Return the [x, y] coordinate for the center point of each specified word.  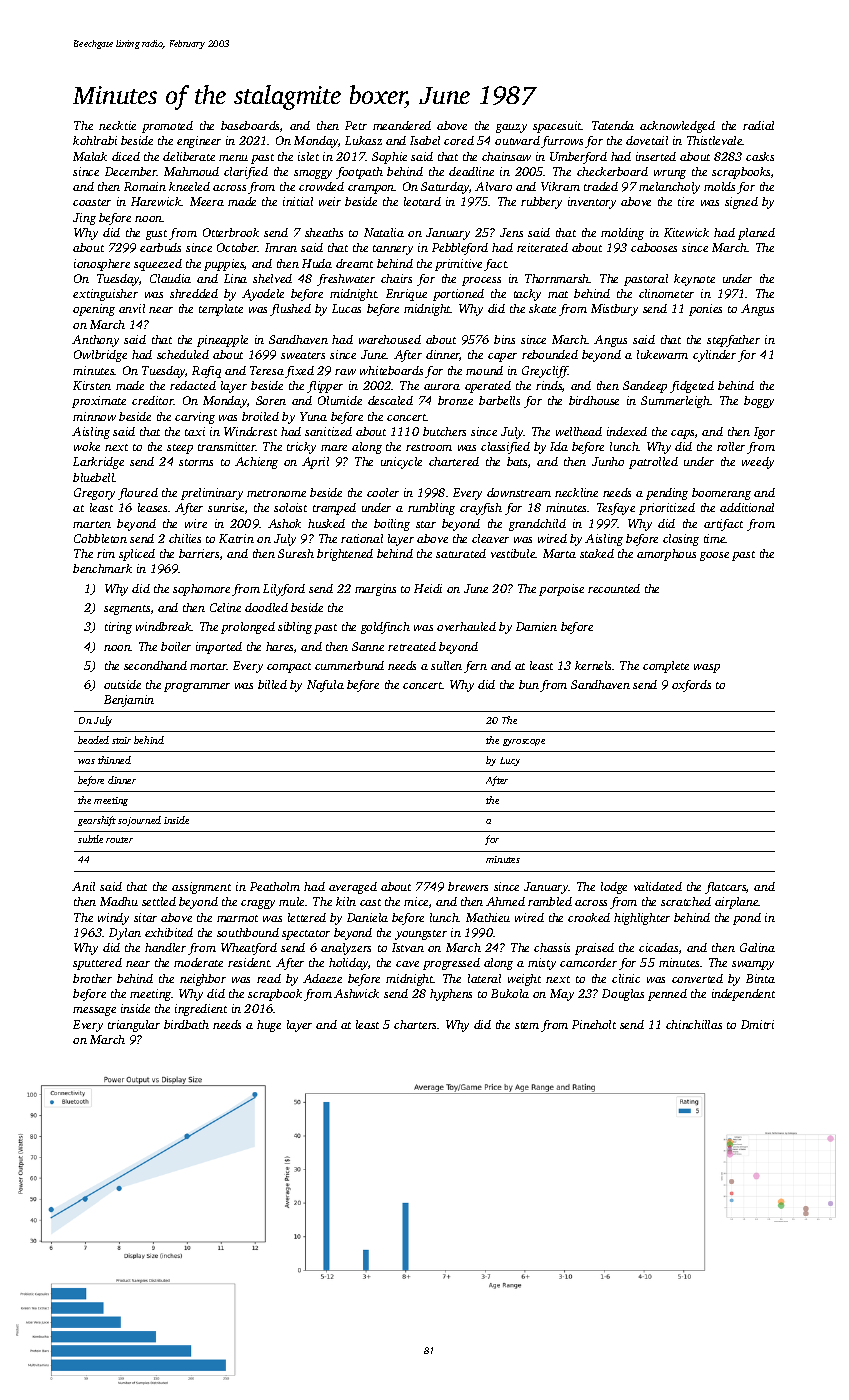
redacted [193, 385]
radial [758, 125]
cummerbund [349, 665]
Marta [559, 553]
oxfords [691, 686]
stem [527, 1025]
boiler [176, 646]
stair [121, 740]
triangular [134, 1026]
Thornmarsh [557, 278]
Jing [84, 219]
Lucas [346, 308]
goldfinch [385, 628]
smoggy [313, 174]
